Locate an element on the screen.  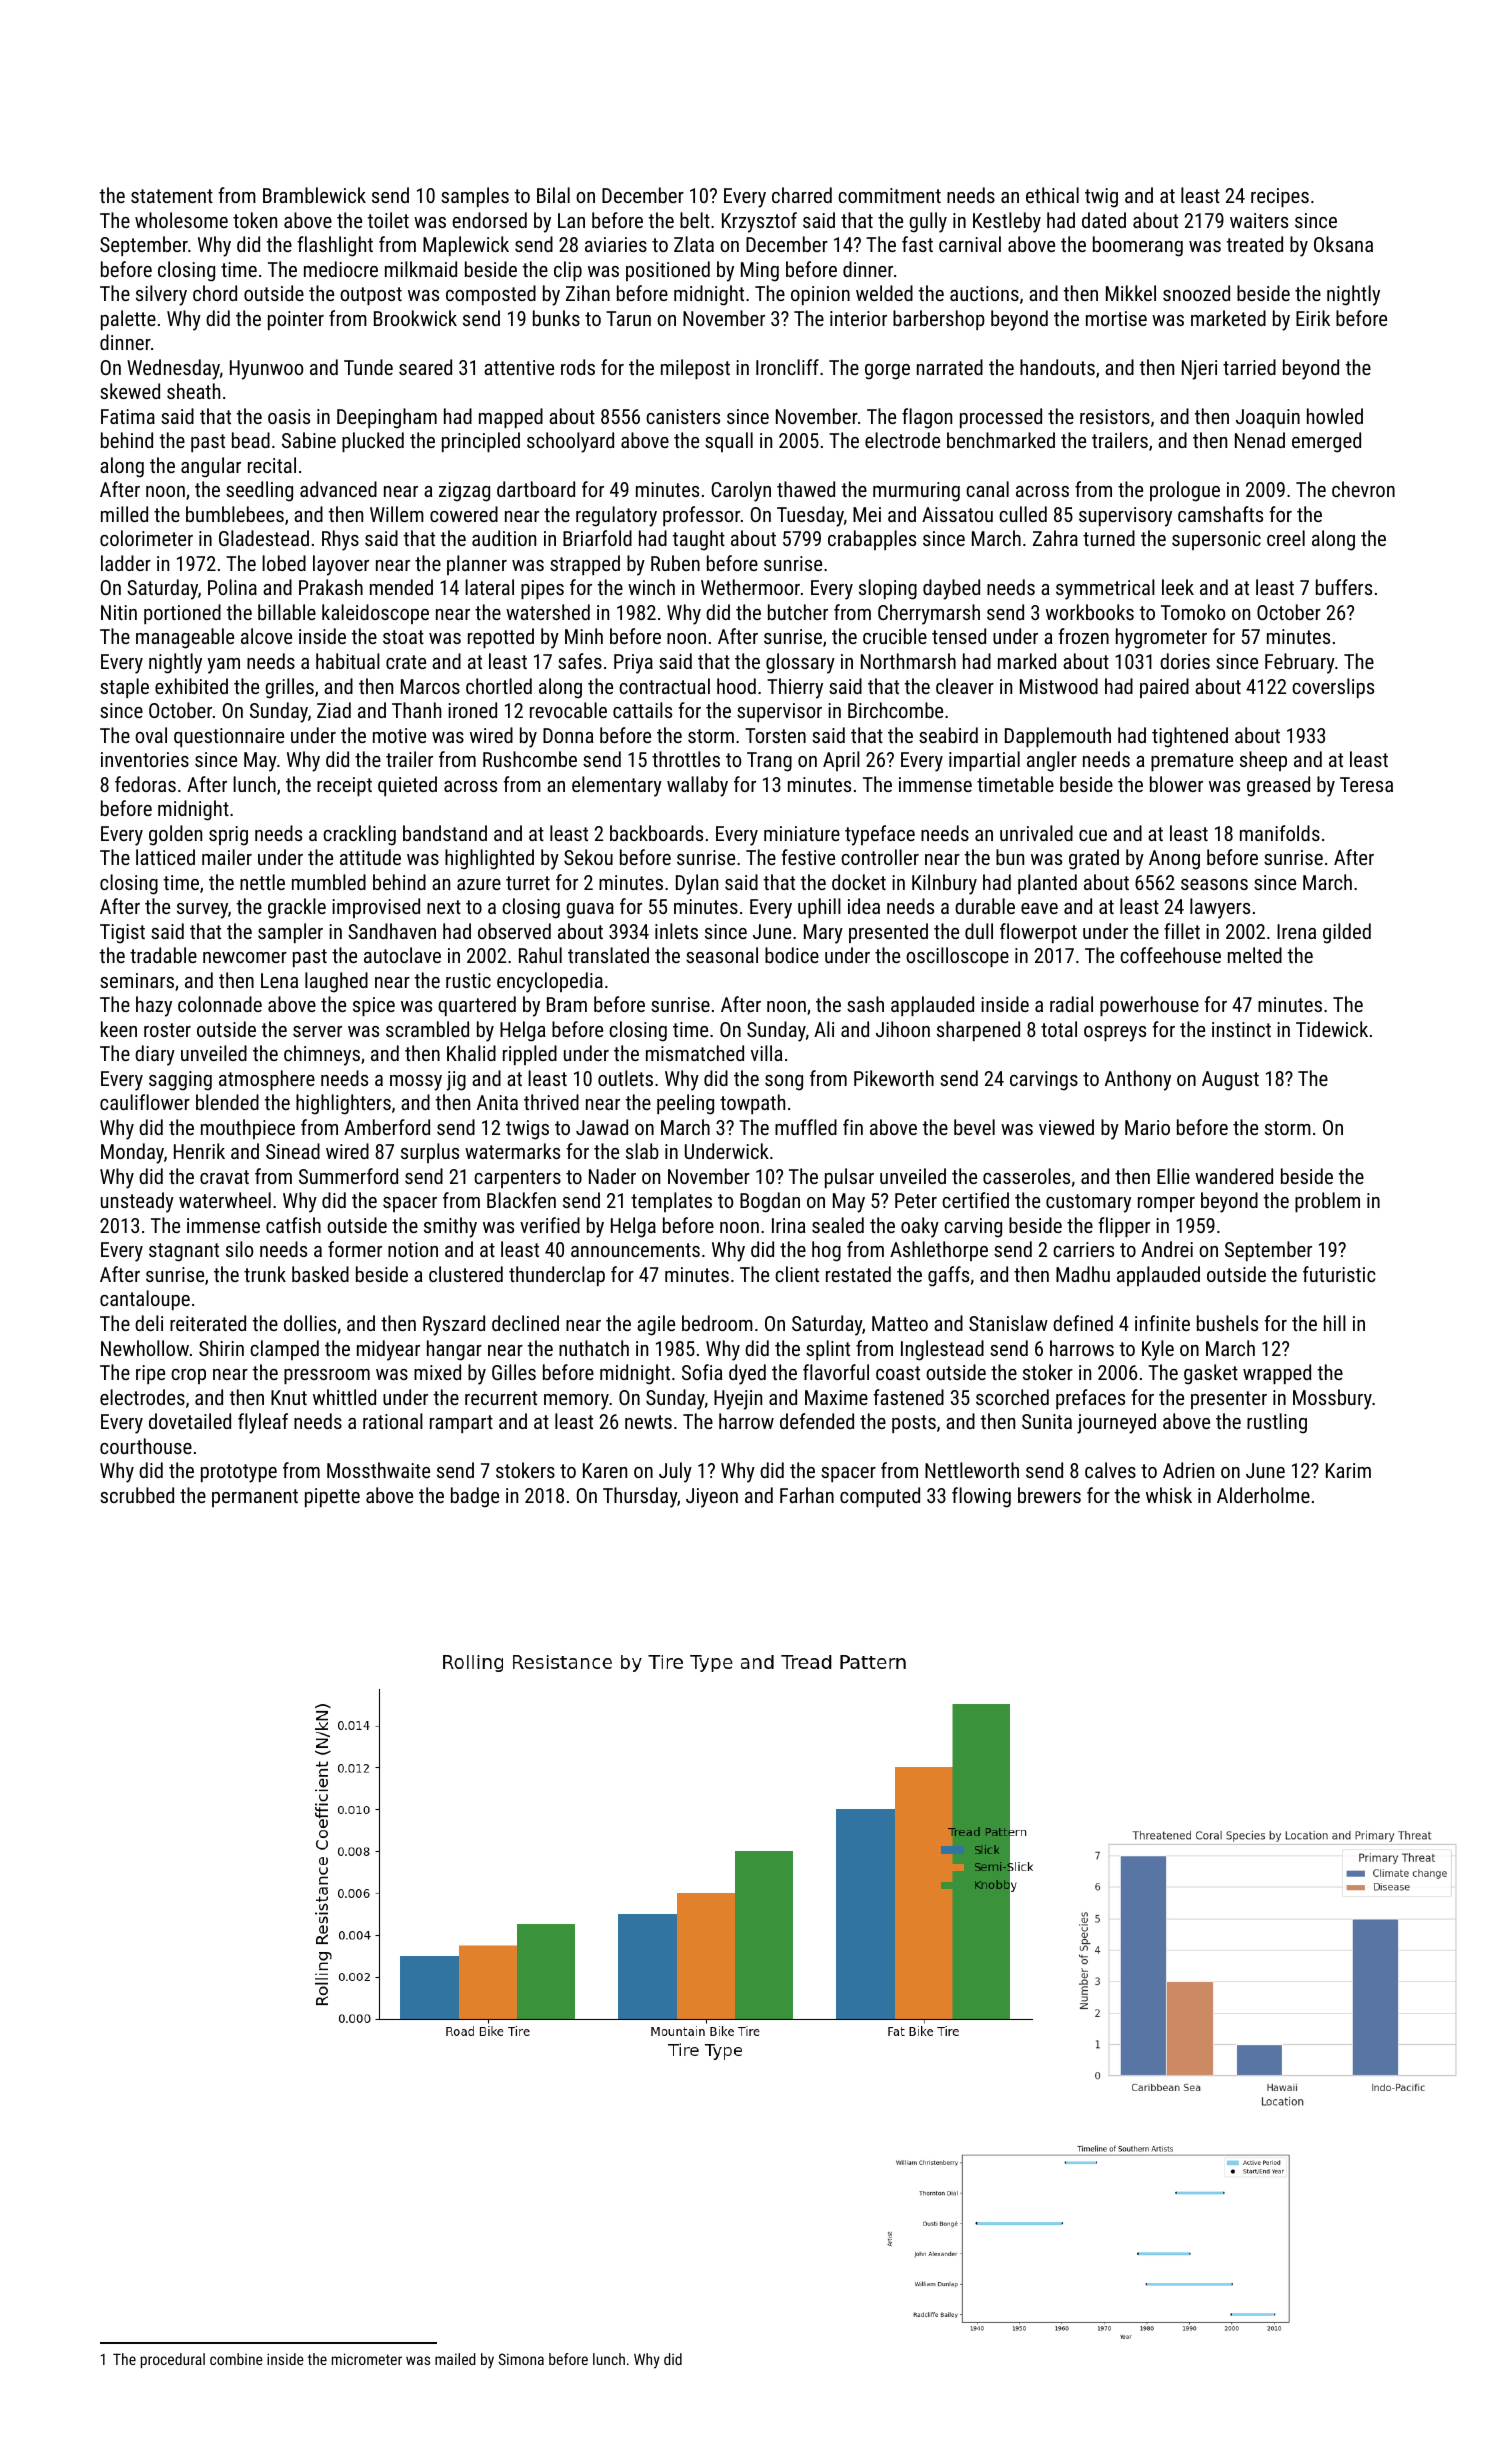
defined is located at coordinates (1083, 1323).
